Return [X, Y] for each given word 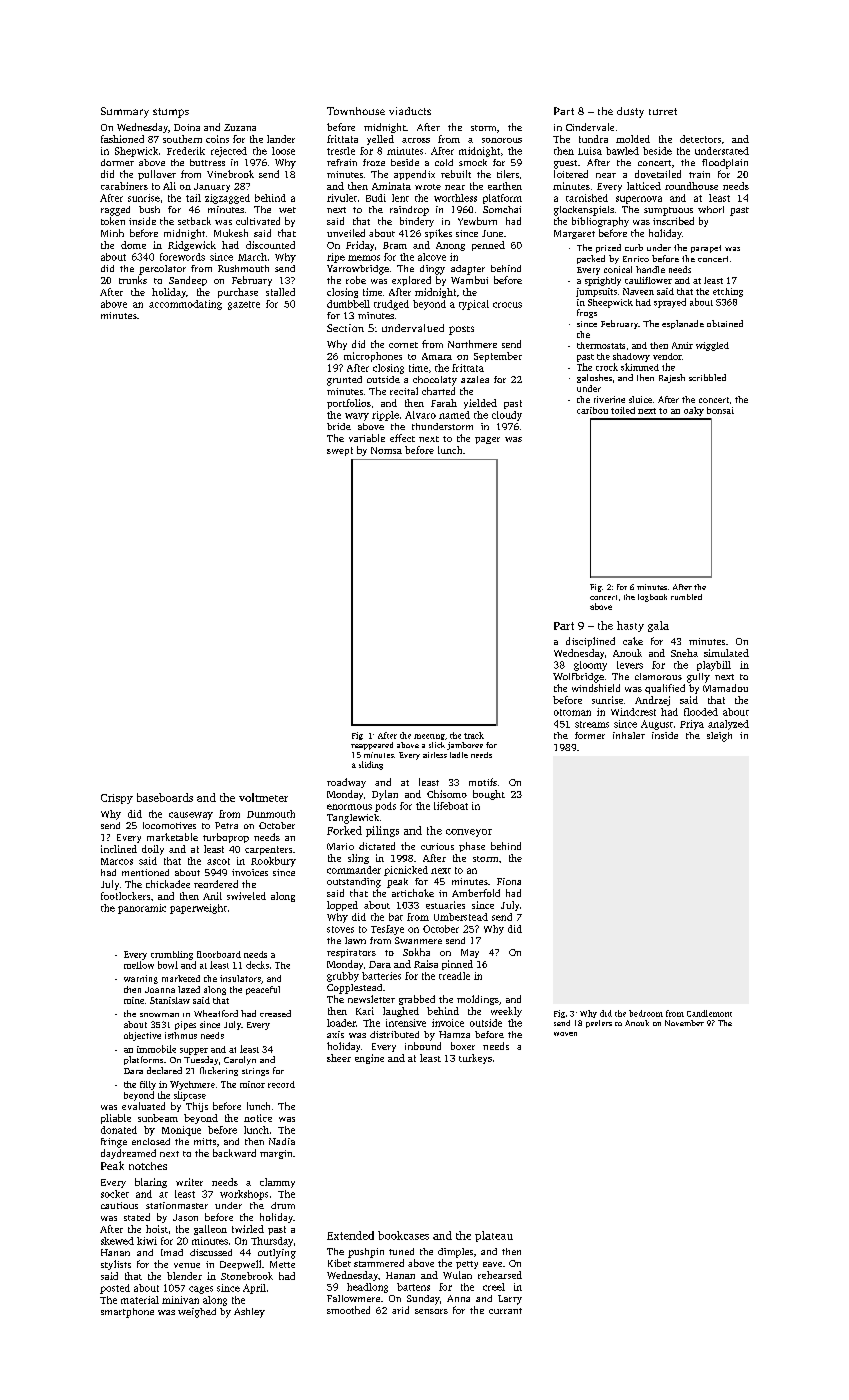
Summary [125, 112]
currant [505, 1311]
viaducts [410, 111]
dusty [630, 112]
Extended [350, 1235]
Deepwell [240, 1265]
